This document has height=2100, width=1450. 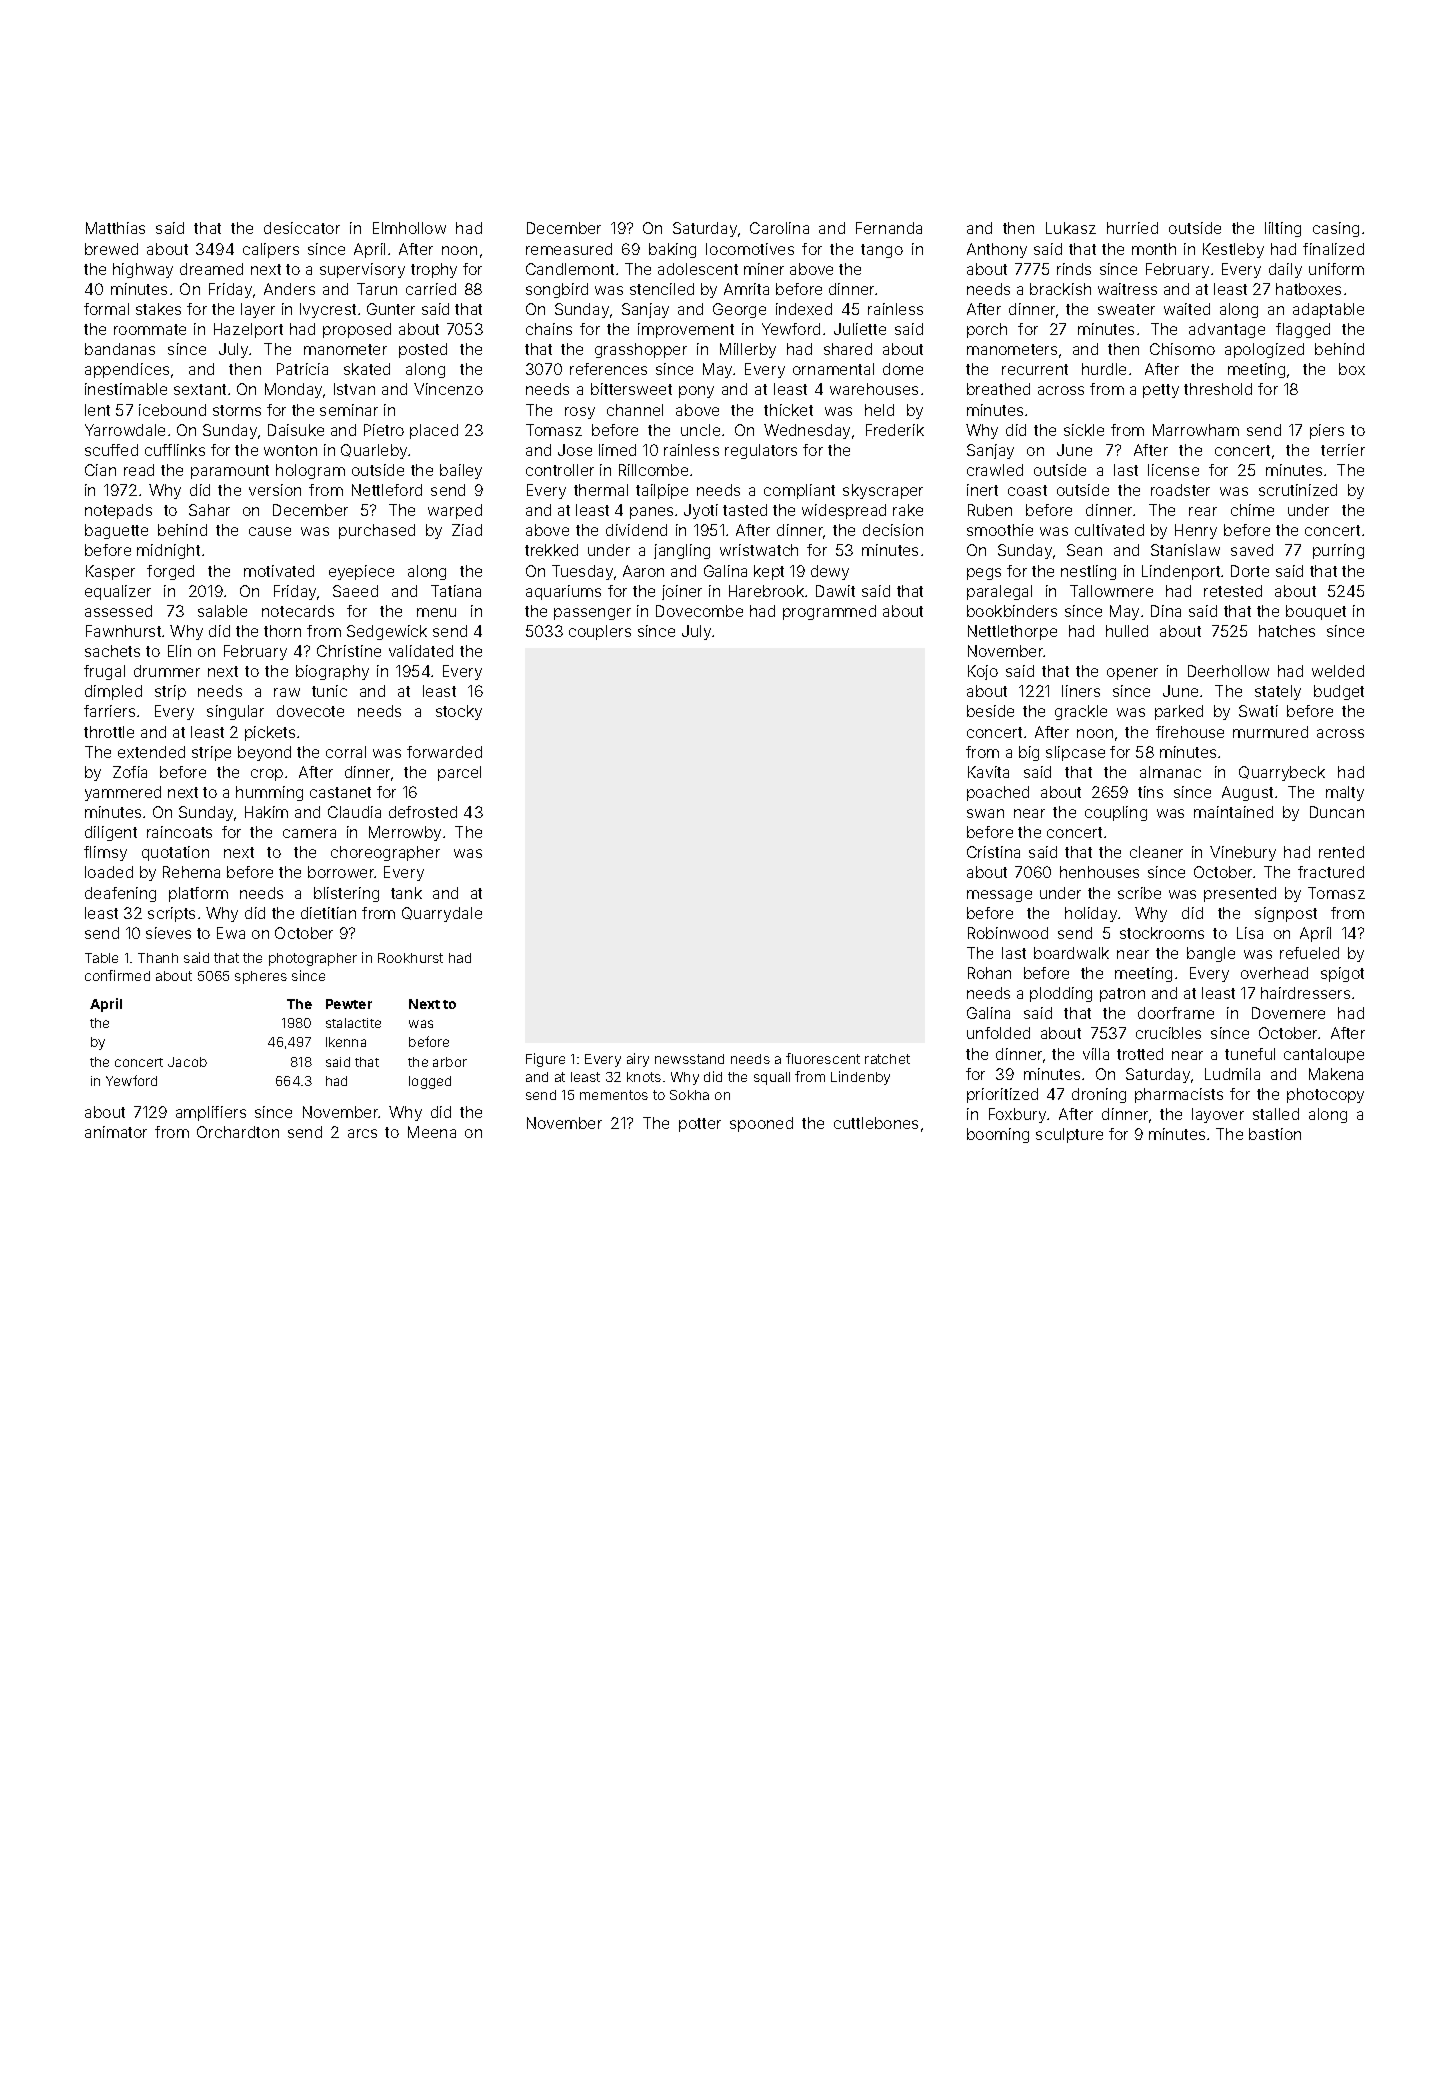 What do you see at coordinates (779, 228) in the document?
I see `Carolina` at bounding box center [779, 228].
